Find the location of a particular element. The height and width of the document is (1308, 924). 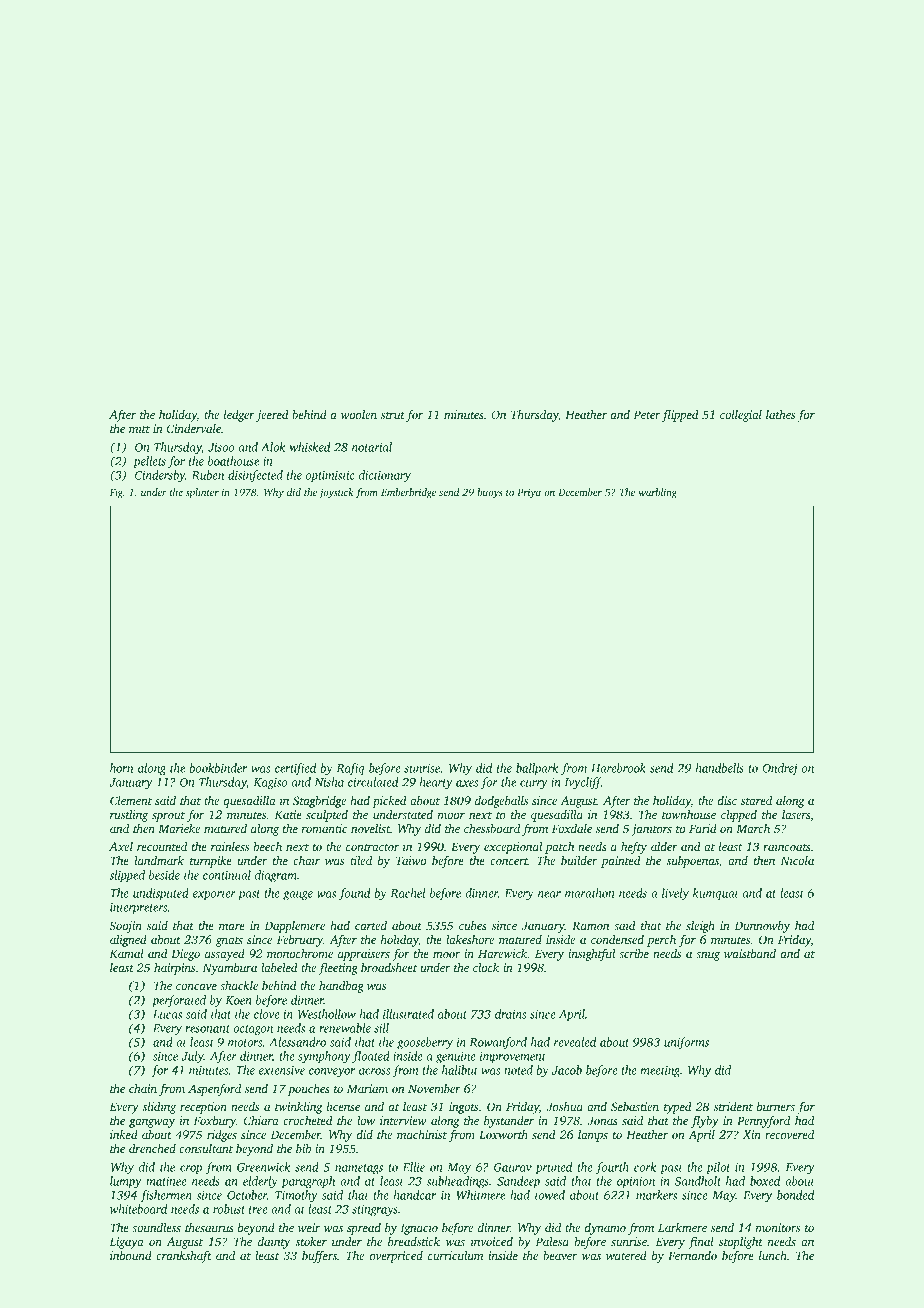

lathes is located at coordinates (781, 414).
